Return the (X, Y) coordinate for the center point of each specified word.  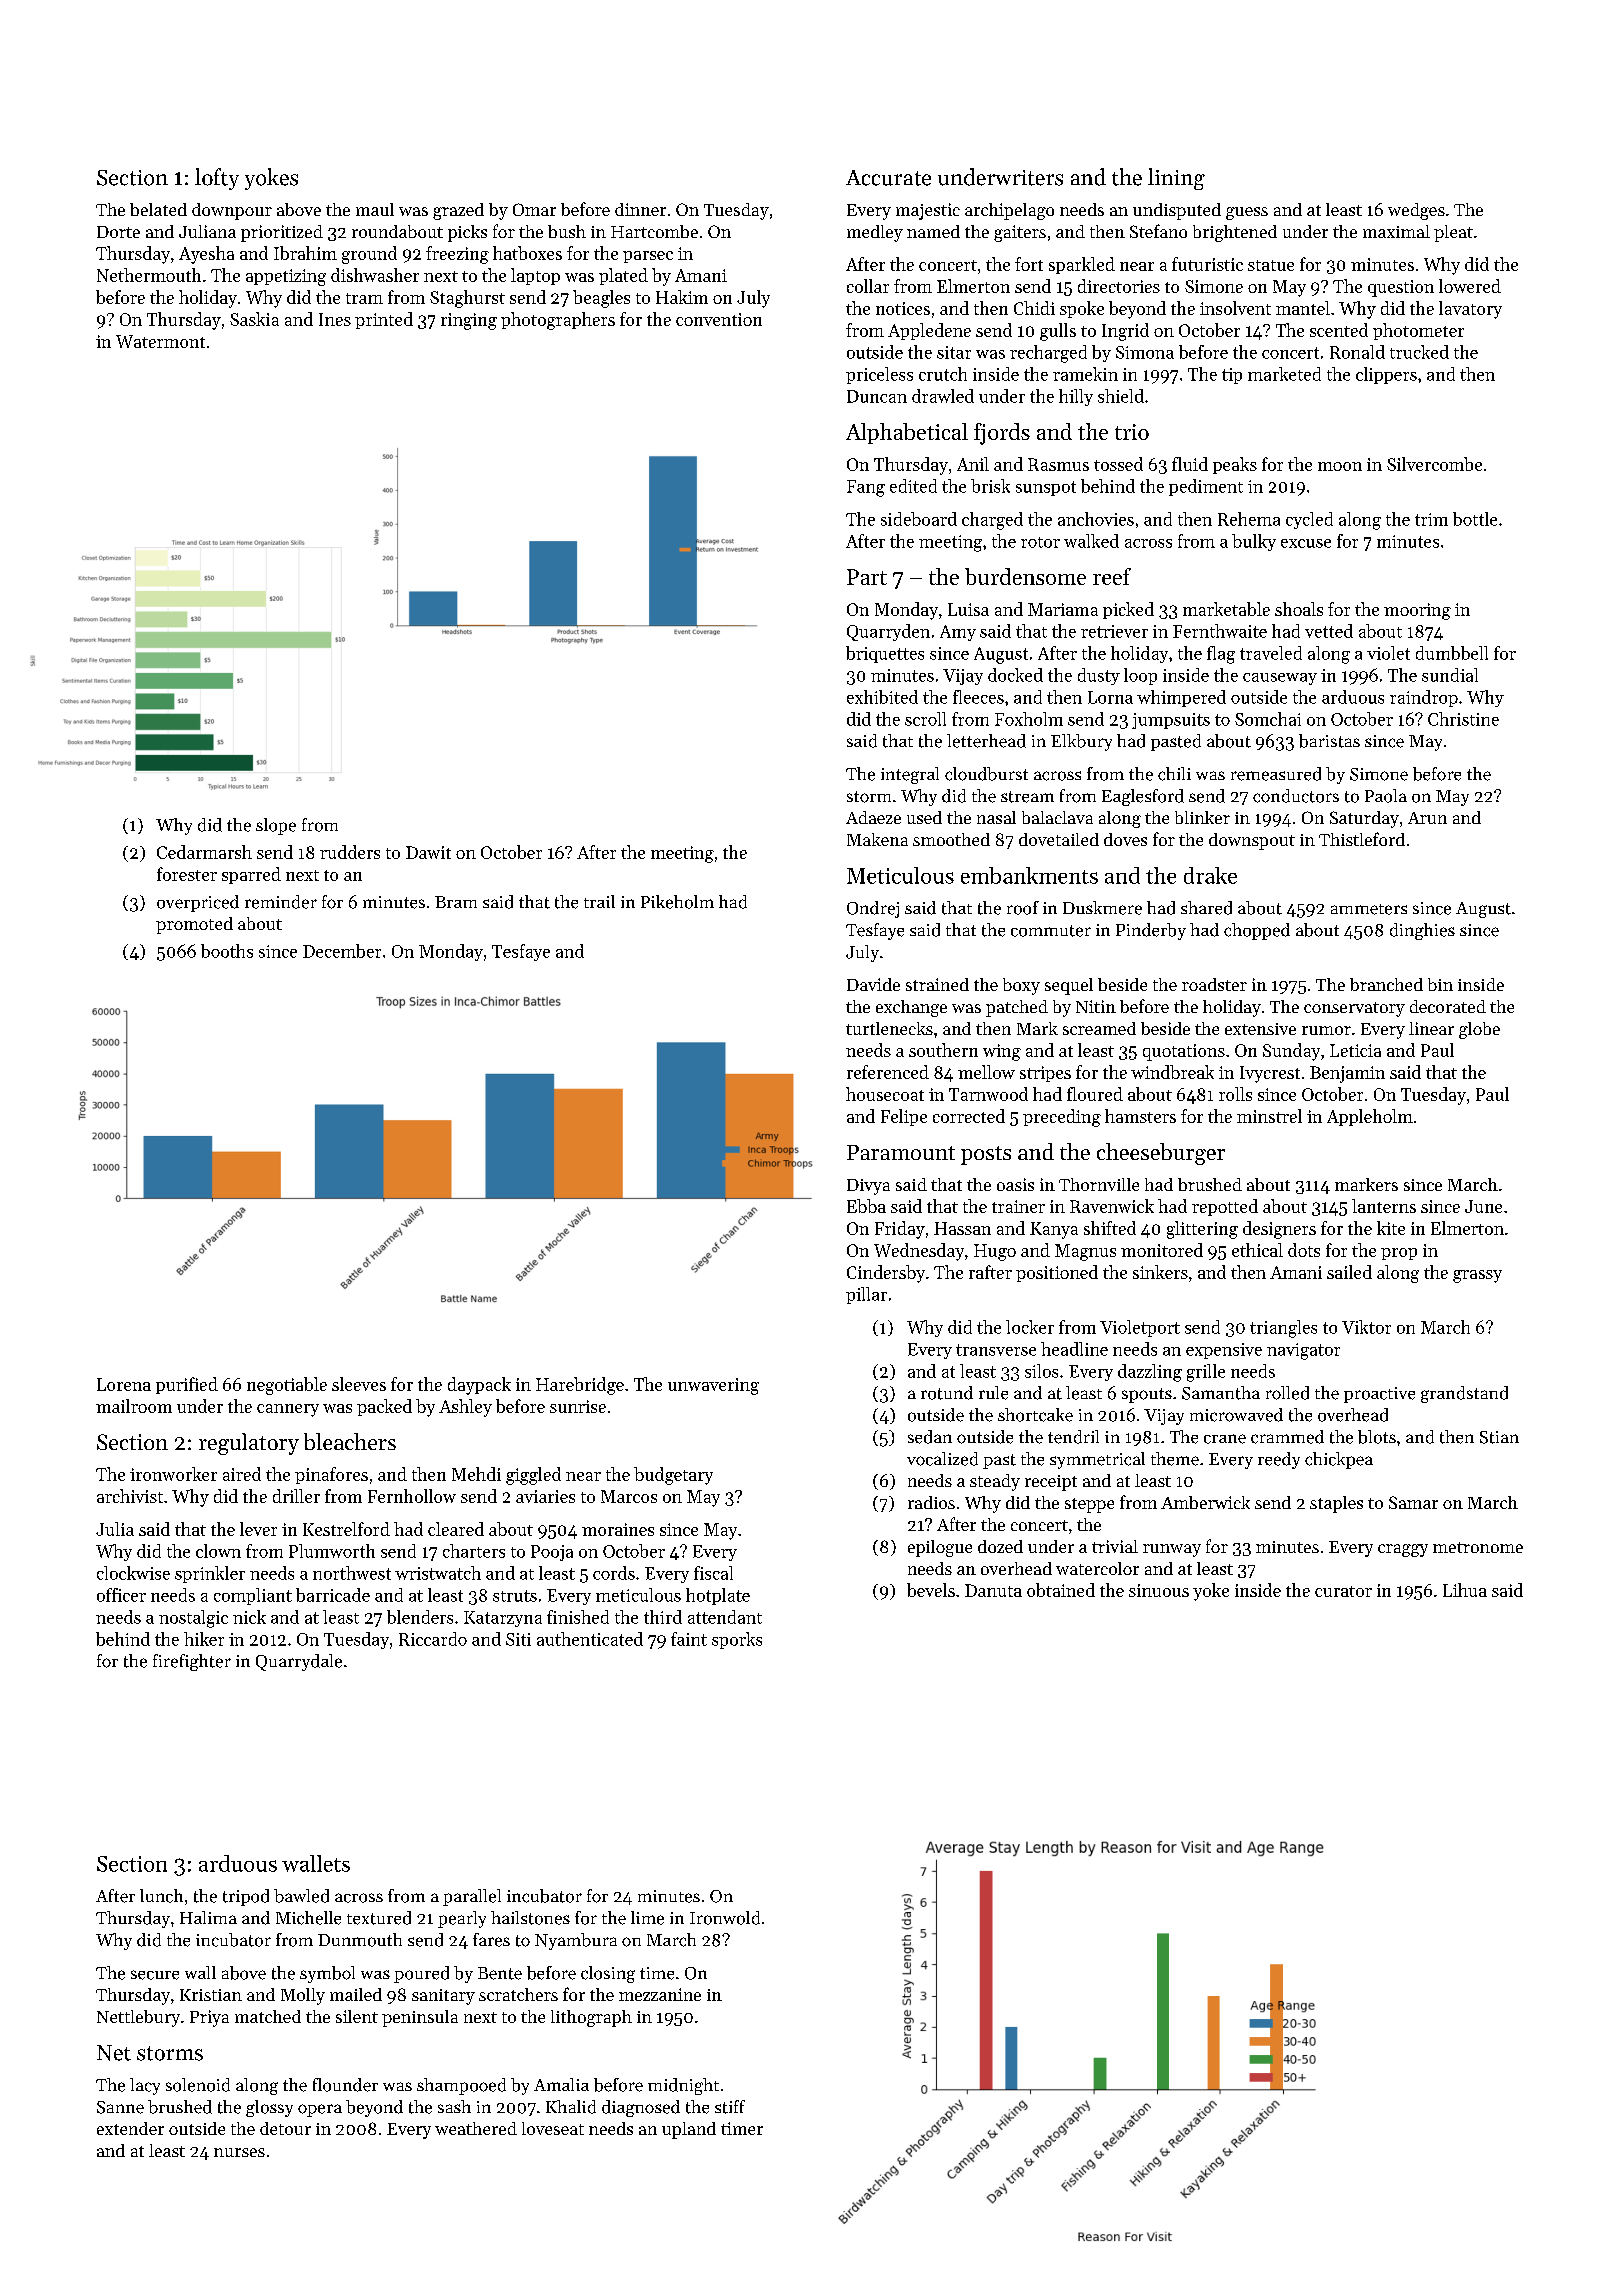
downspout (1252, 841)
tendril (1073, 1437)
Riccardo (433, 1639)
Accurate (888, 178)
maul (375, 209)
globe (1479, 1030)
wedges (1416, 211)
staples (1336, 1504)
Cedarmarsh (204, 852)
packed (384, 1407)
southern (943, 1050)
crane (1225, 1439)
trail (599, 901)
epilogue (940, 1548)
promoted (194, 925)
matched (268, 2016)
